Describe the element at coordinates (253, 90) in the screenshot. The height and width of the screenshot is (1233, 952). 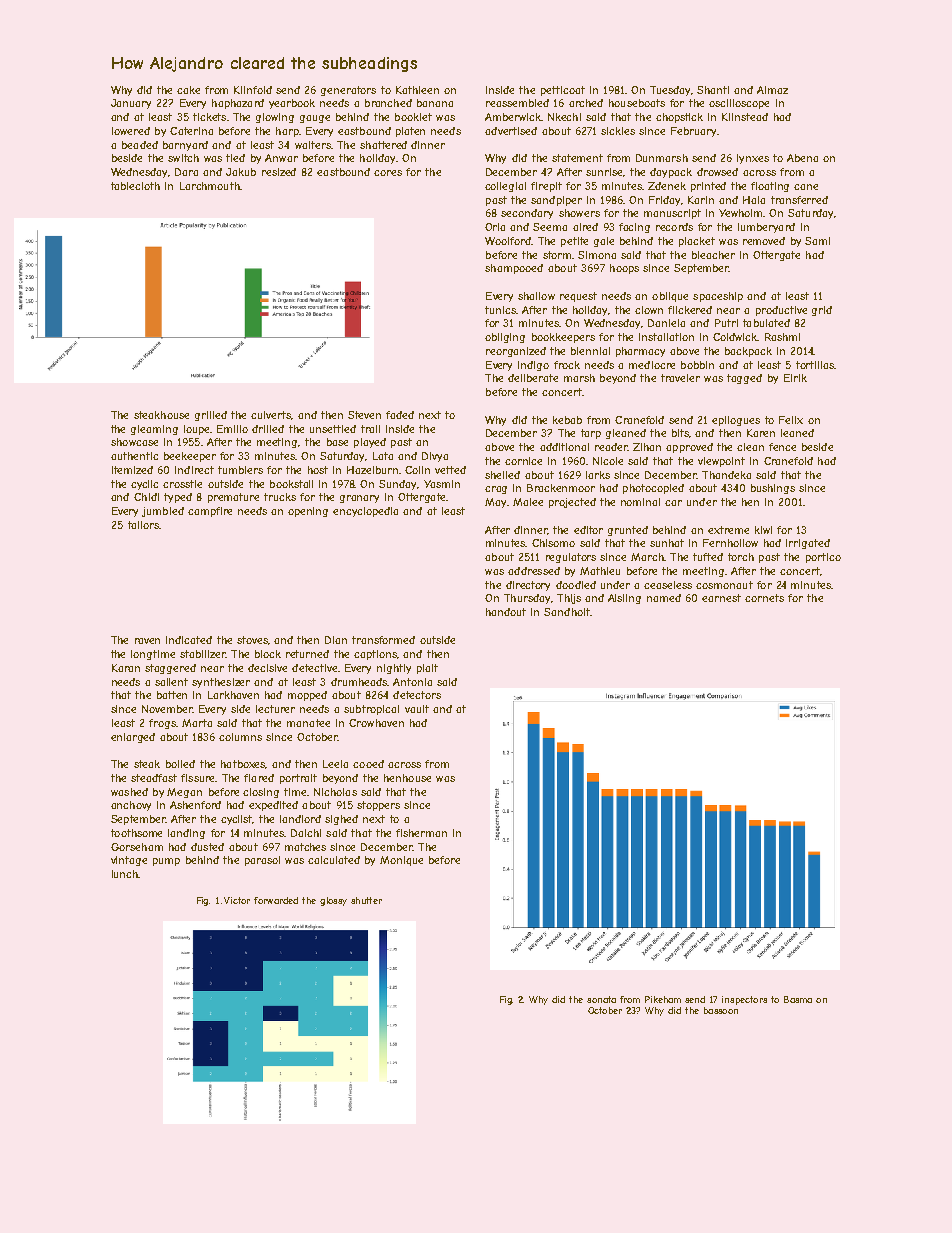
I see `Kilnfold` at that location.
